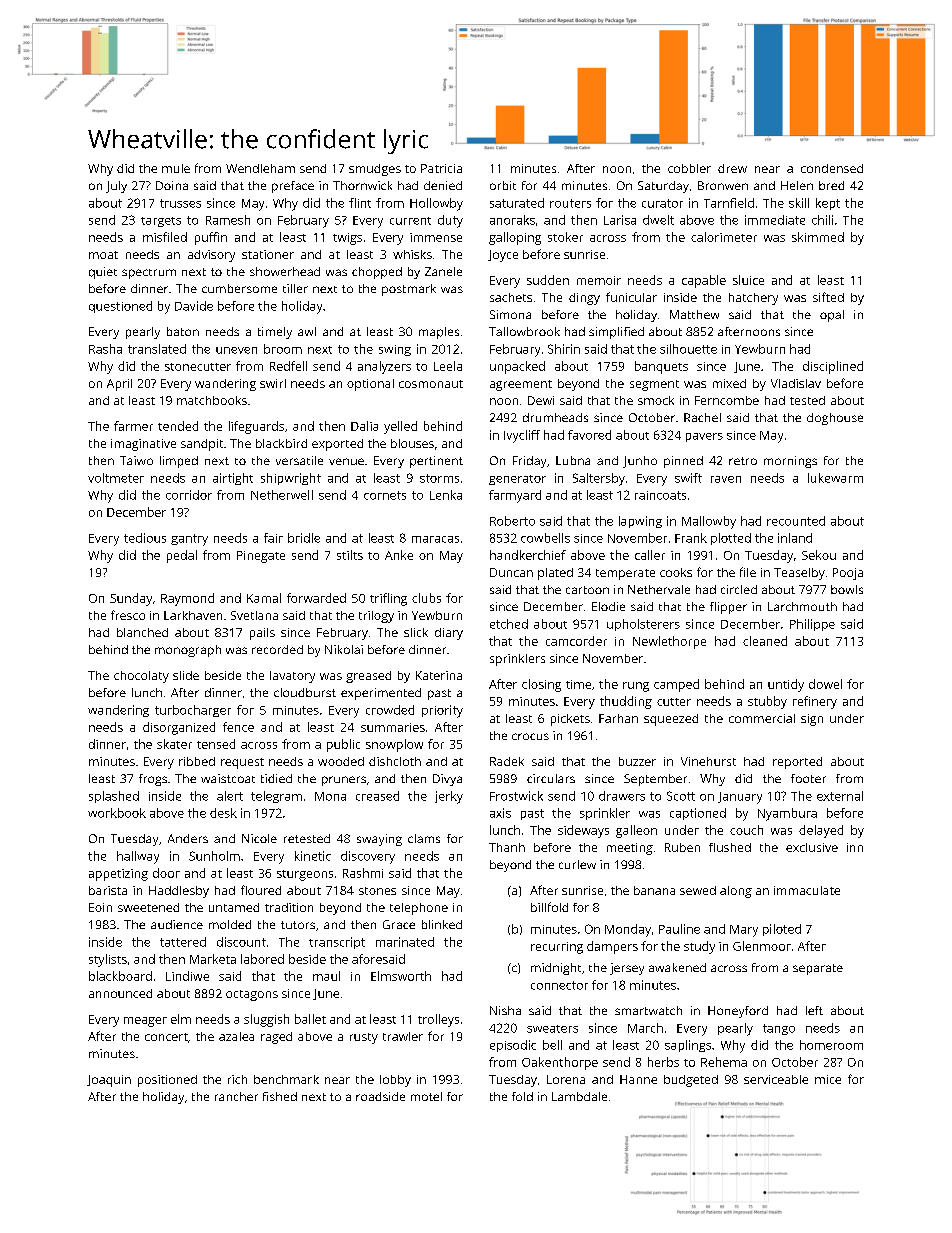 This document has height=1233, width=952. What do you see at coordinates (731, 539) in the document?
I see `plotted` at bounding box center [731, 539].
